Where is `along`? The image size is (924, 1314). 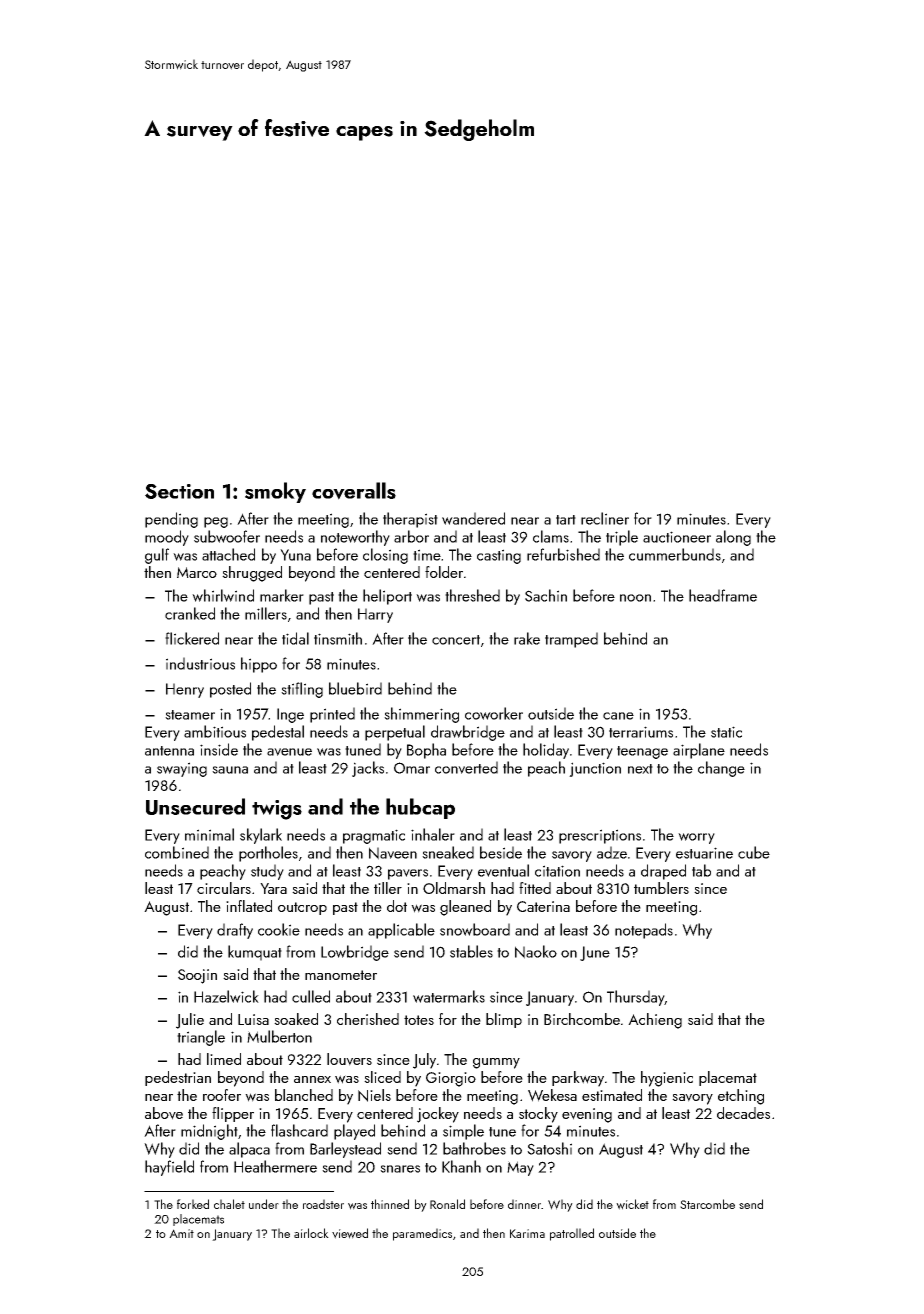 along is located at coordinates (733, 538).
